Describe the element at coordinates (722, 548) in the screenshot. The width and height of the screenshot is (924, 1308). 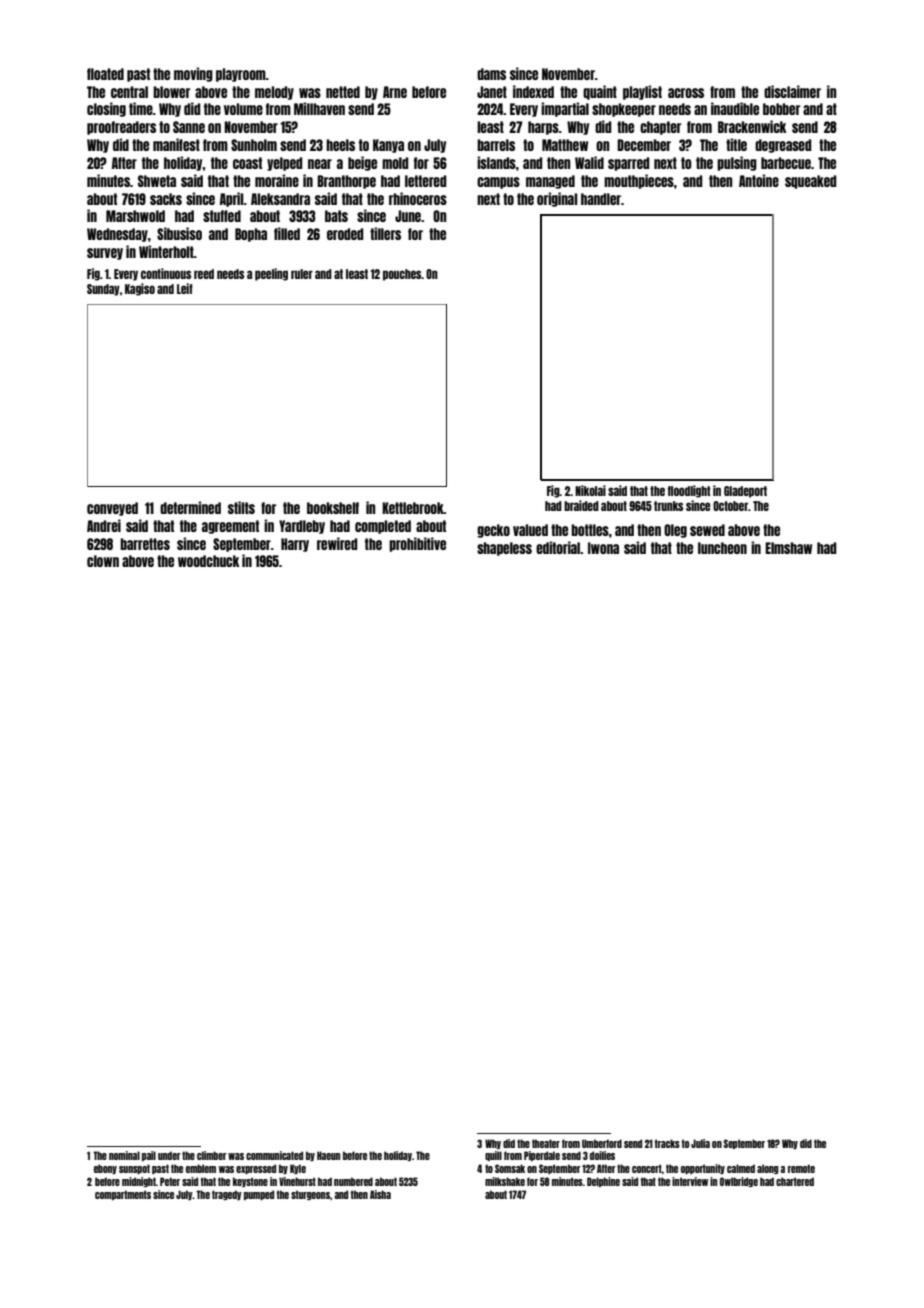
I see `luncheon` at that location.
